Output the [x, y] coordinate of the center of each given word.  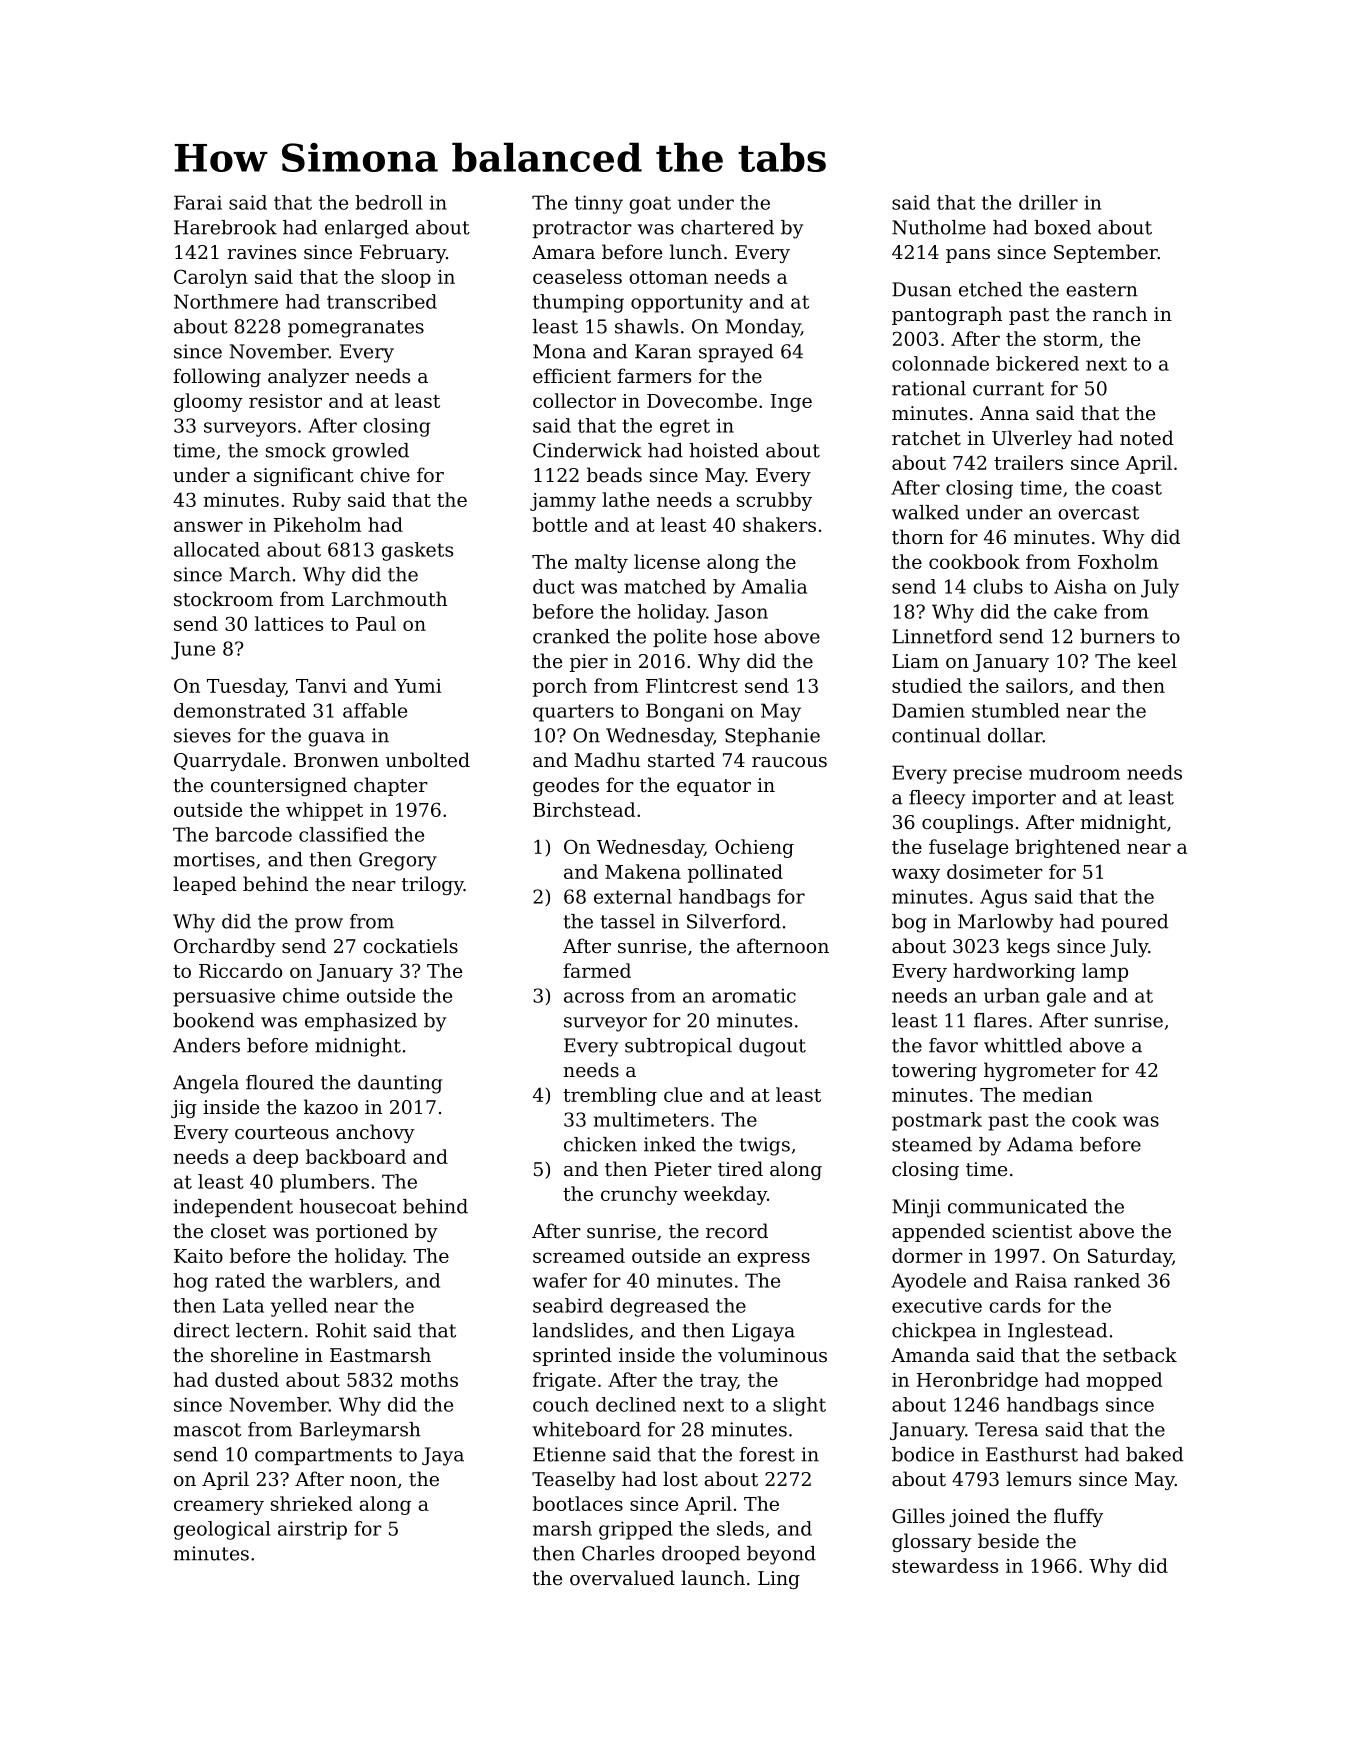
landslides [580, 1330]
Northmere [226, 301]
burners [1117, 636]
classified [343, 834]
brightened [1067, 848]
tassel [627, 921]
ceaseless [577, 276]
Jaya [443, 1456]
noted [1147, 438]
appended [938, 1232]
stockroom [223, 599]
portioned [362, 1232]
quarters [573, 713]
